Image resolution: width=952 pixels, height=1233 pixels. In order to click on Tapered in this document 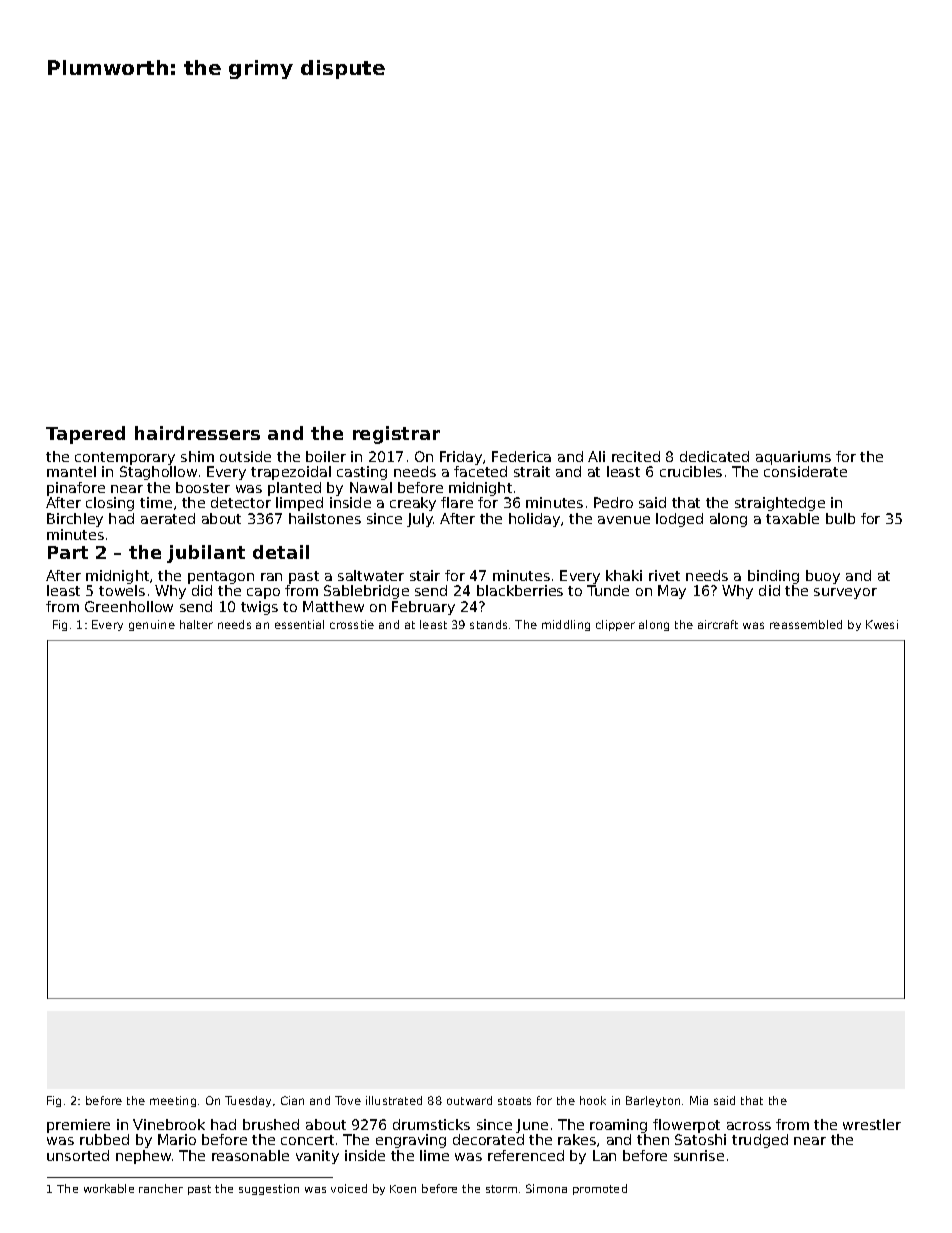, I will do `click(85, 435)`.
